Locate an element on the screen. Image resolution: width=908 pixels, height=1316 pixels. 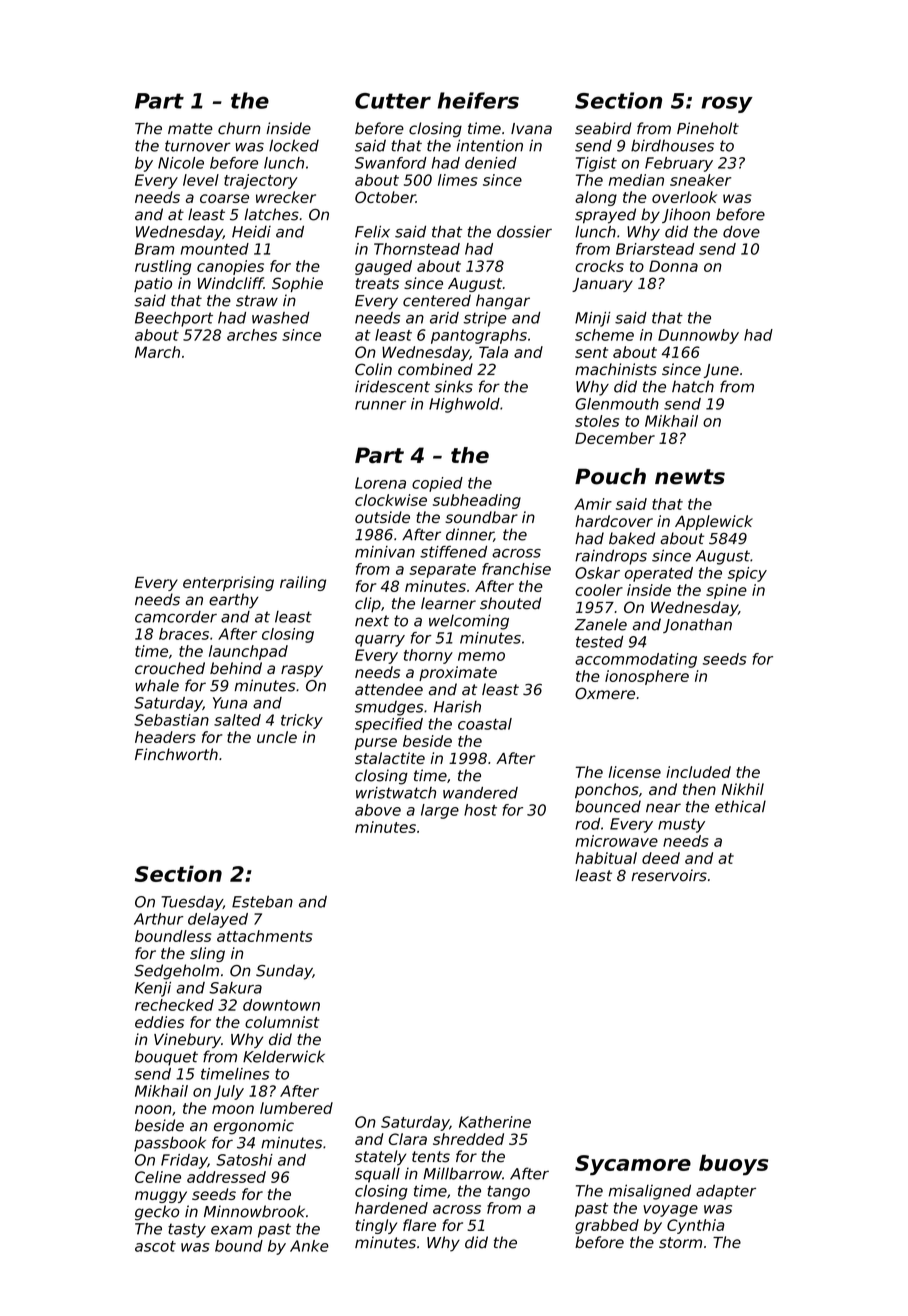
exam is located at coordinates (231, 1230).
